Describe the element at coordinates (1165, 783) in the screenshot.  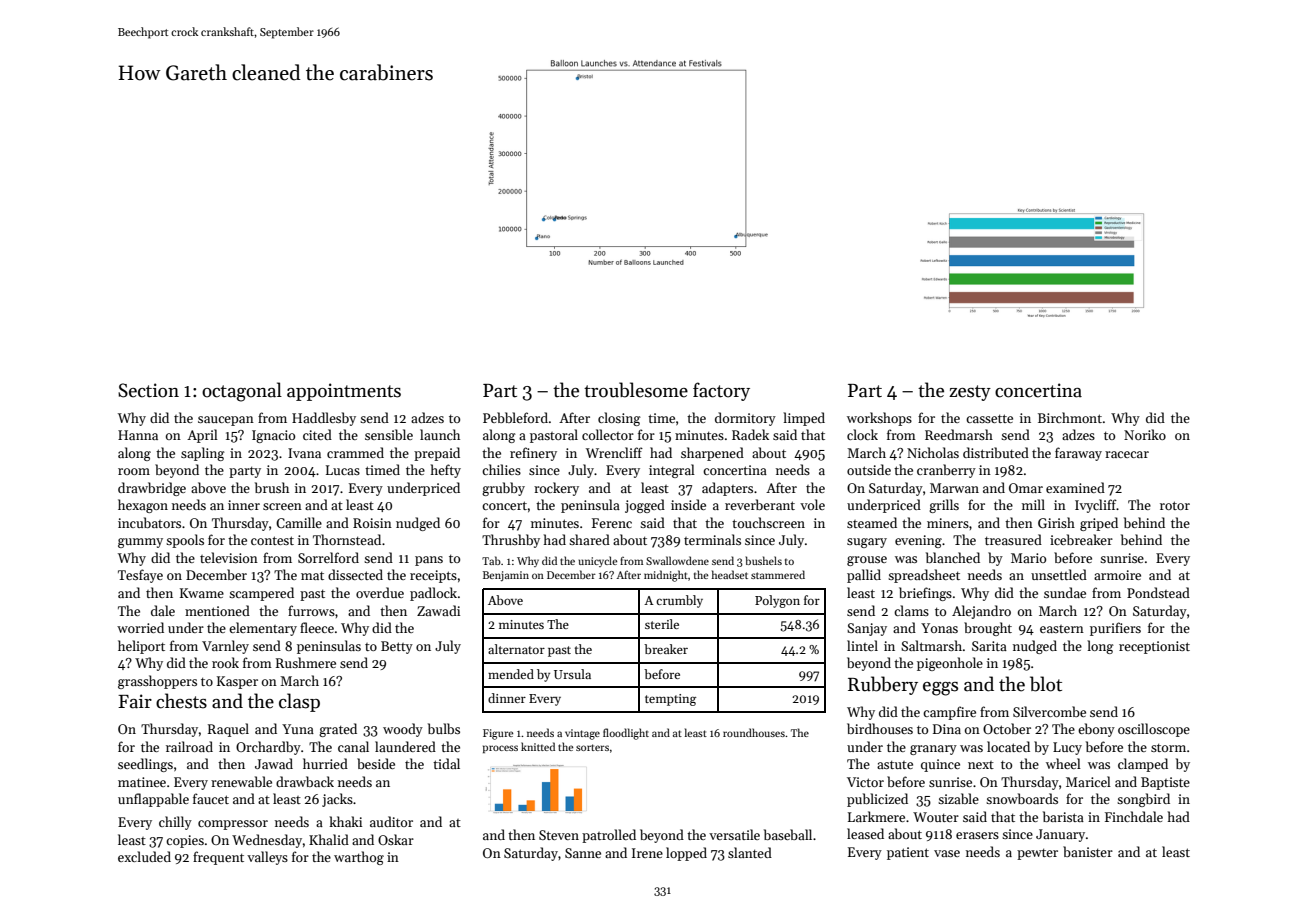
I see `Baptiste` at that location.
